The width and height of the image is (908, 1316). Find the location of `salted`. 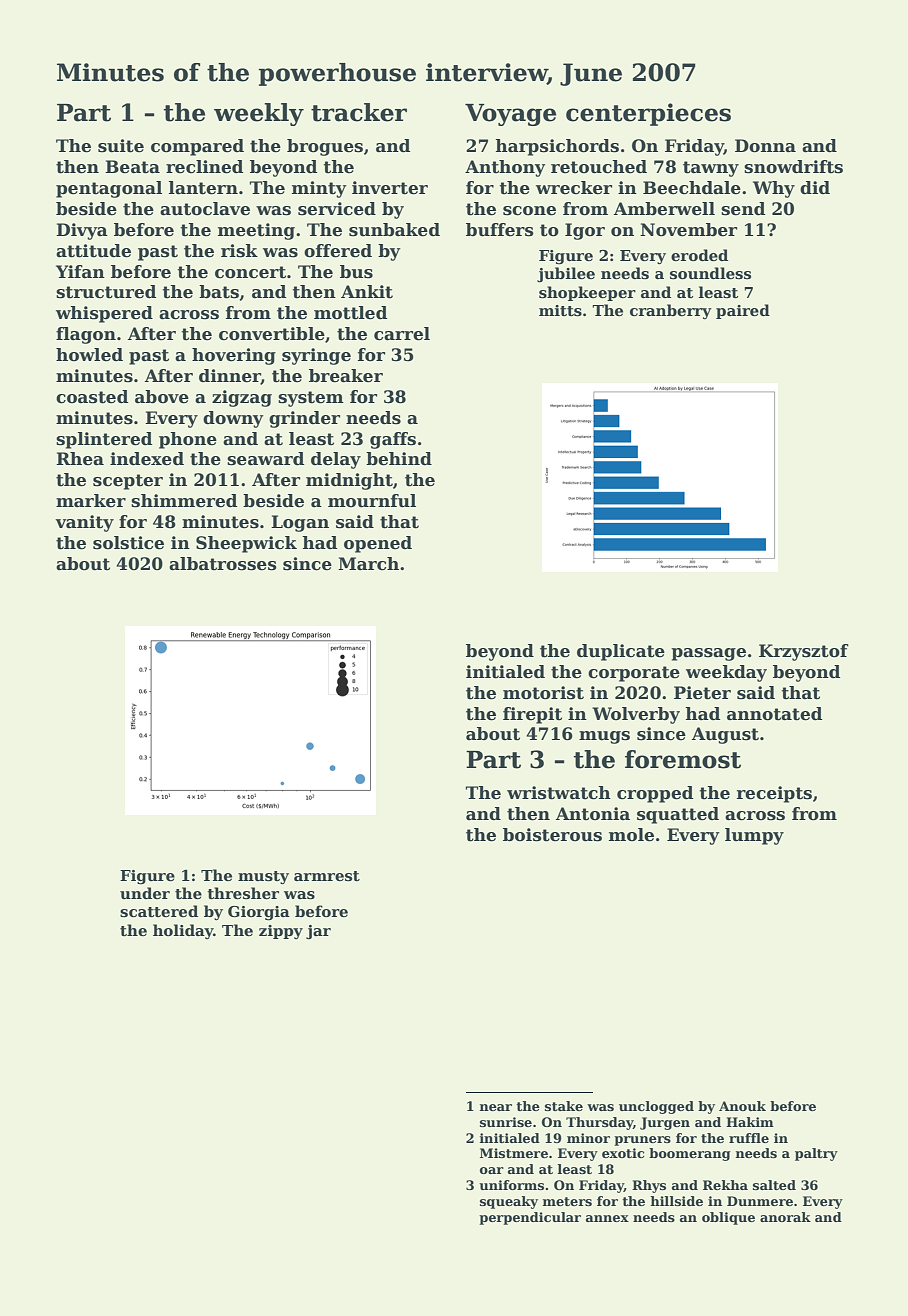

salted is located at coordinates (774, 1185).
